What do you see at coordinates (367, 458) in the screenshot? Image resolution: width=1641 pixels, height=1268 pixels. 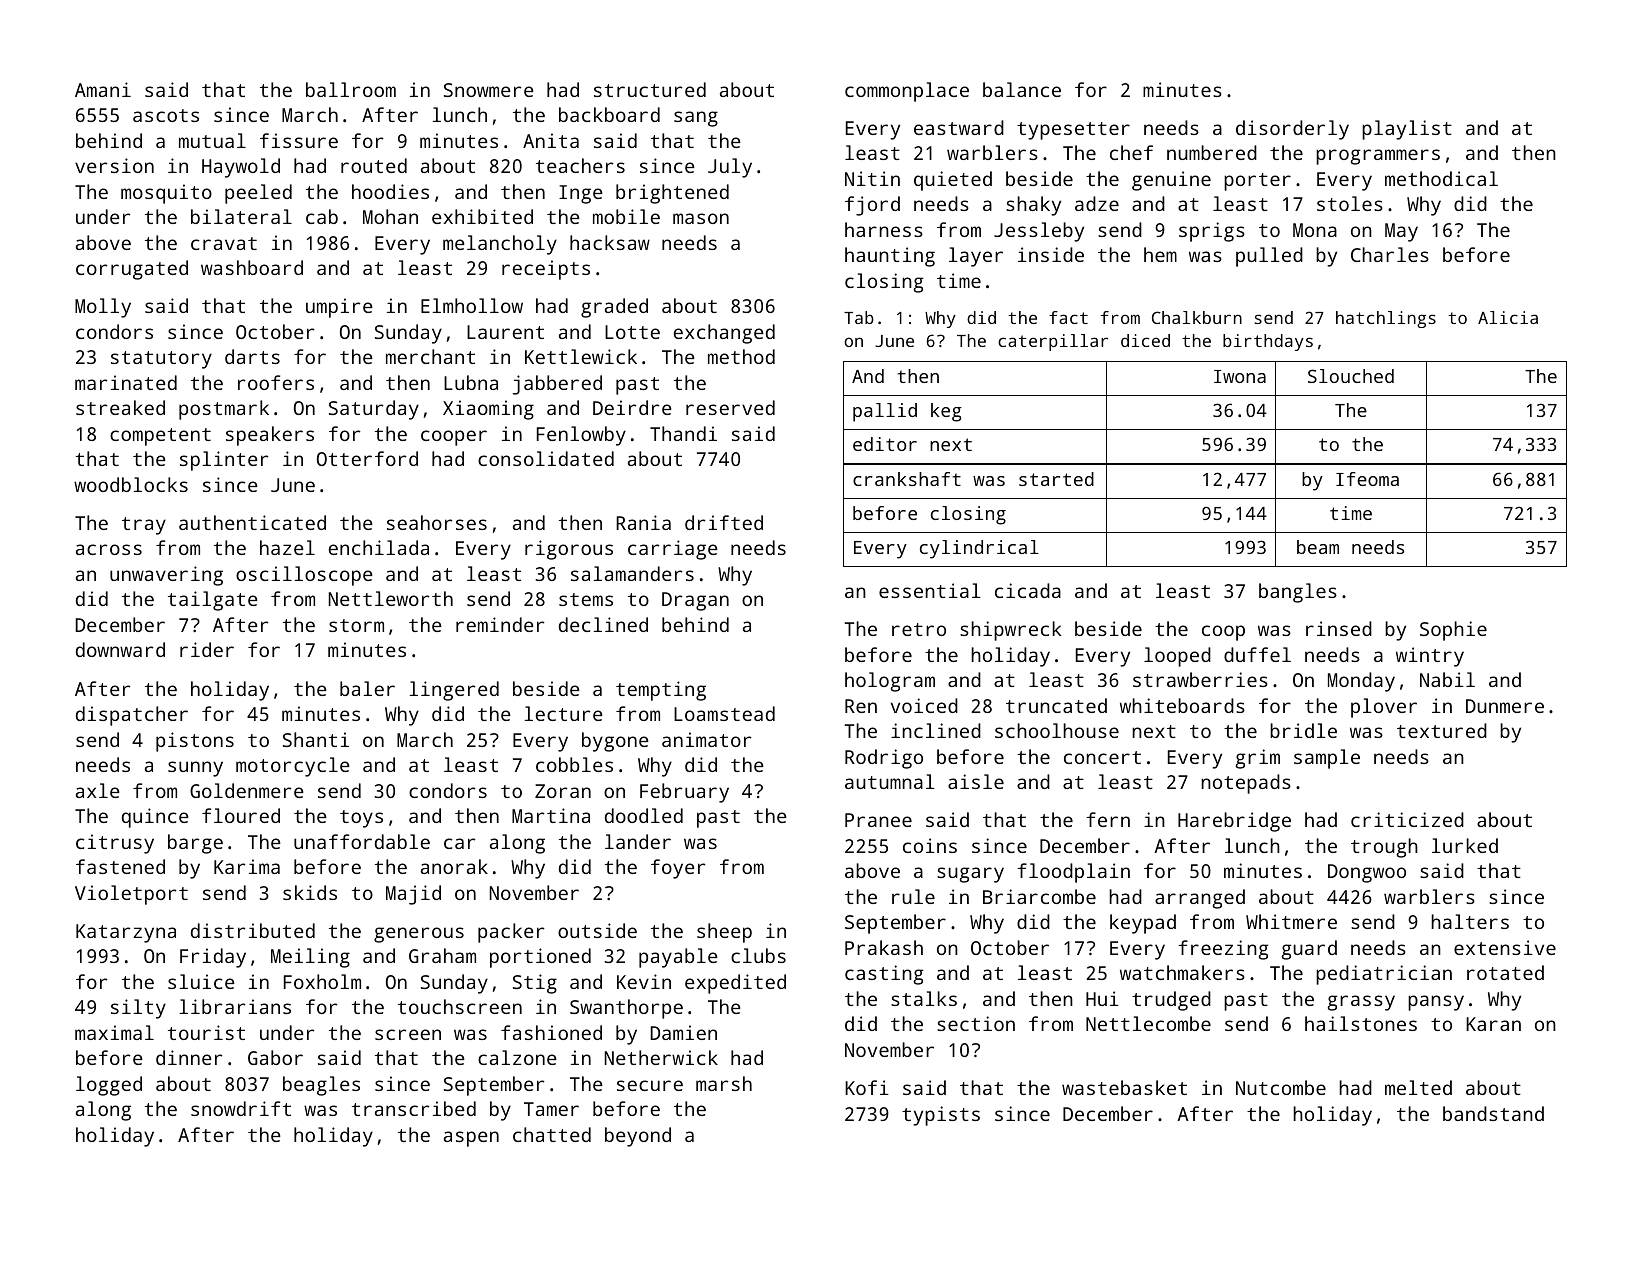 I see `Otterford` at bounding box center [367, 458].
